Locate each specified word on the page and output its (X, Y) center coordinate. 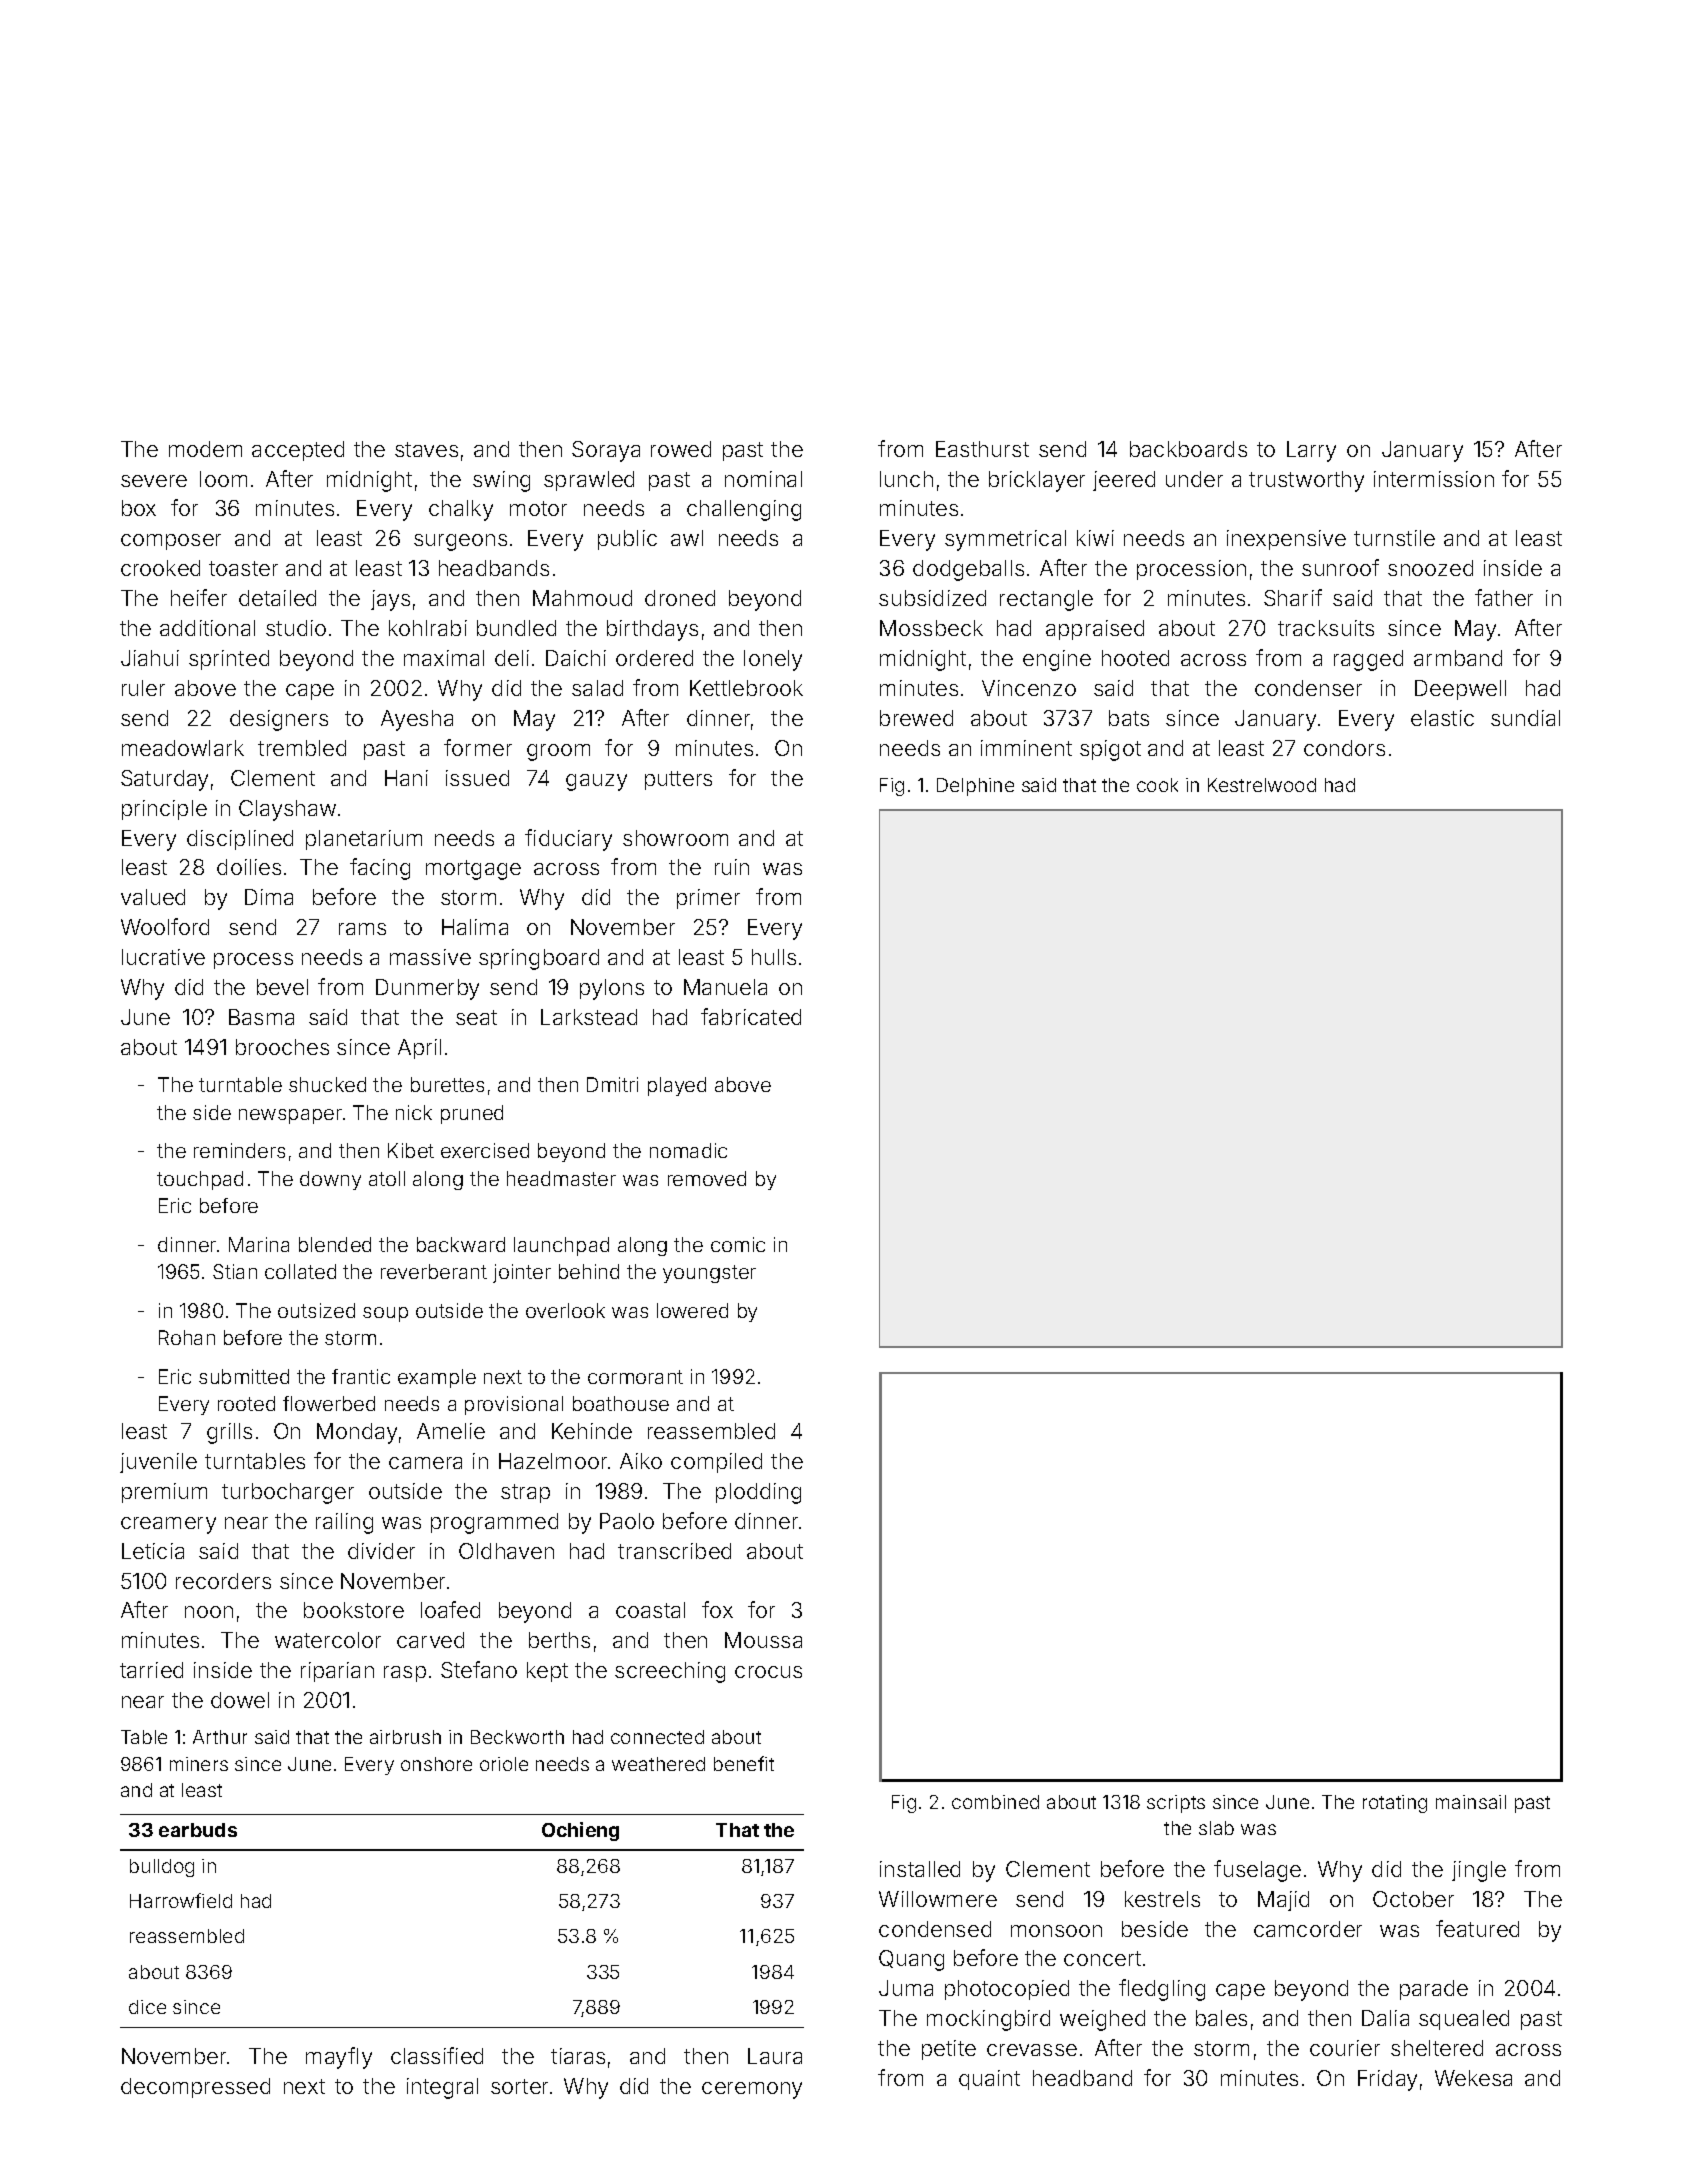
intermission (1434, 479)
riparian (337, 1672)
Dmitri (612, 1084)
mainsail (1471, 1802)
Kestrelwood (1262, 785)
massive (430, 957)
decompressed (195, 2088)
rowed (681, 449)
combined (995, 1802)
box (139, 508)
